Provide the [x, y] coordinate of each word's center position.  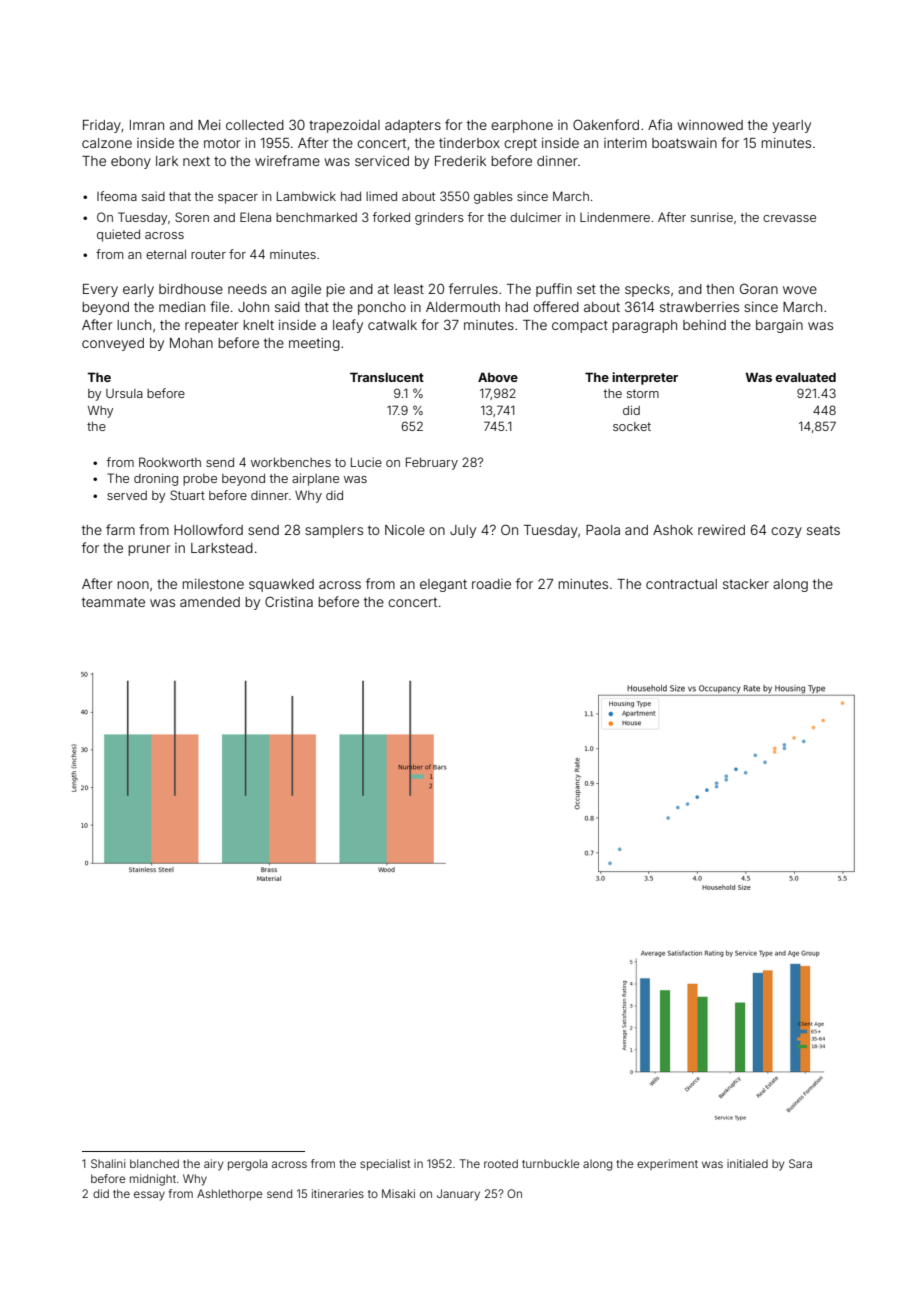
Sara [800, 1163]
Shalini [108, 1163]
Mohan [191, 343]
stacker [746, 584]
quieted [118, 235]
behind [704, 325]
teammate [113, 602]
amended [210, 602]
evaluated [805, 377]
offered [556, 306]
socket [632, 426]
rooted [501, 1163]
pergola [247, 1165]
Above [498, 377]
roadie [491, 584]
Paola [603, 530]
